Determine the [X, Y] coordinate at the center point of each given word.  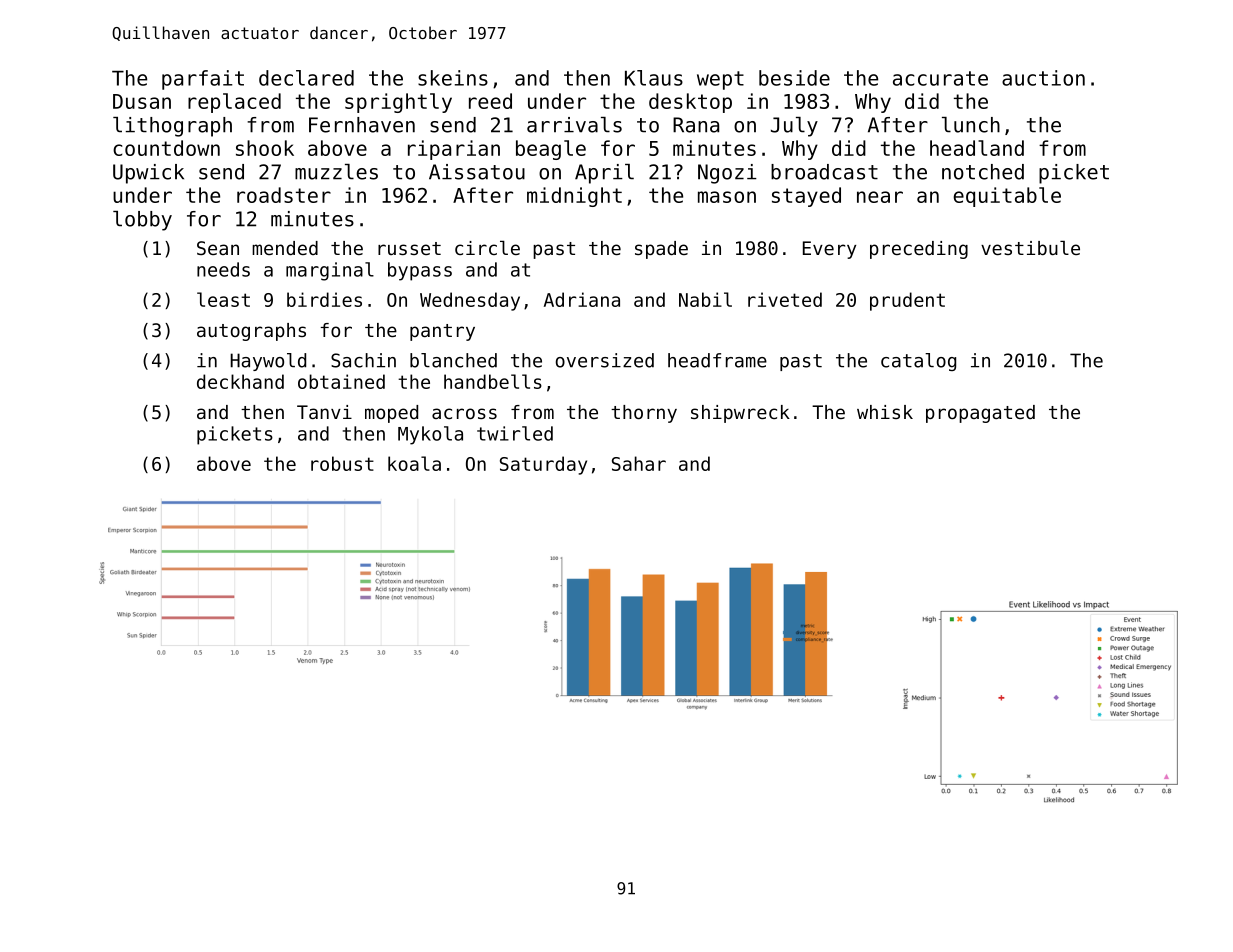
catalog [918, 362]
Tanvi [324, 412]
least [223, 299]
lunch [971, 125]
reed [490, 101]
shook [265, 148]
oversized [605, 360]
